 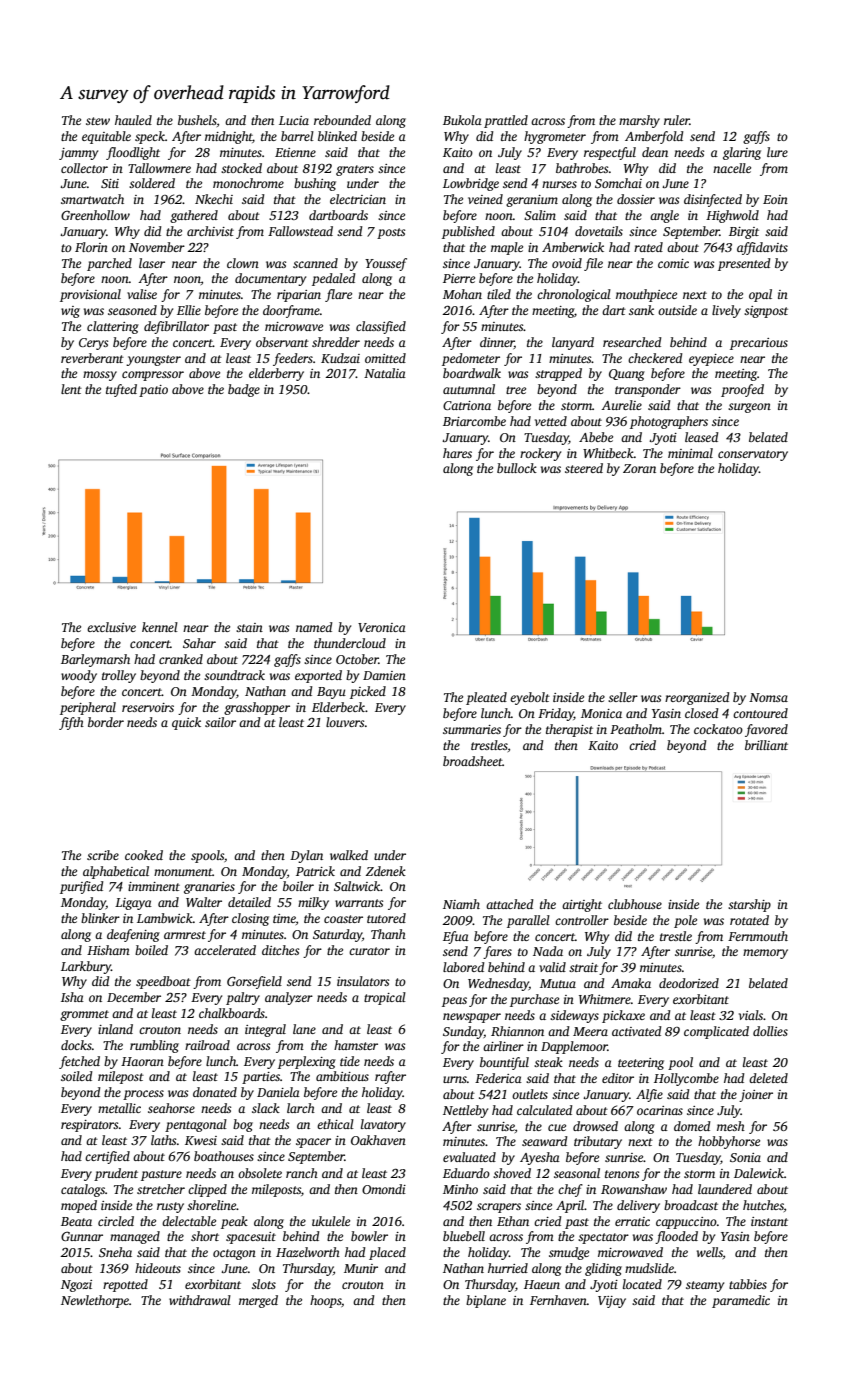 I want to click on Youssef, so click(x=386, y=264).
